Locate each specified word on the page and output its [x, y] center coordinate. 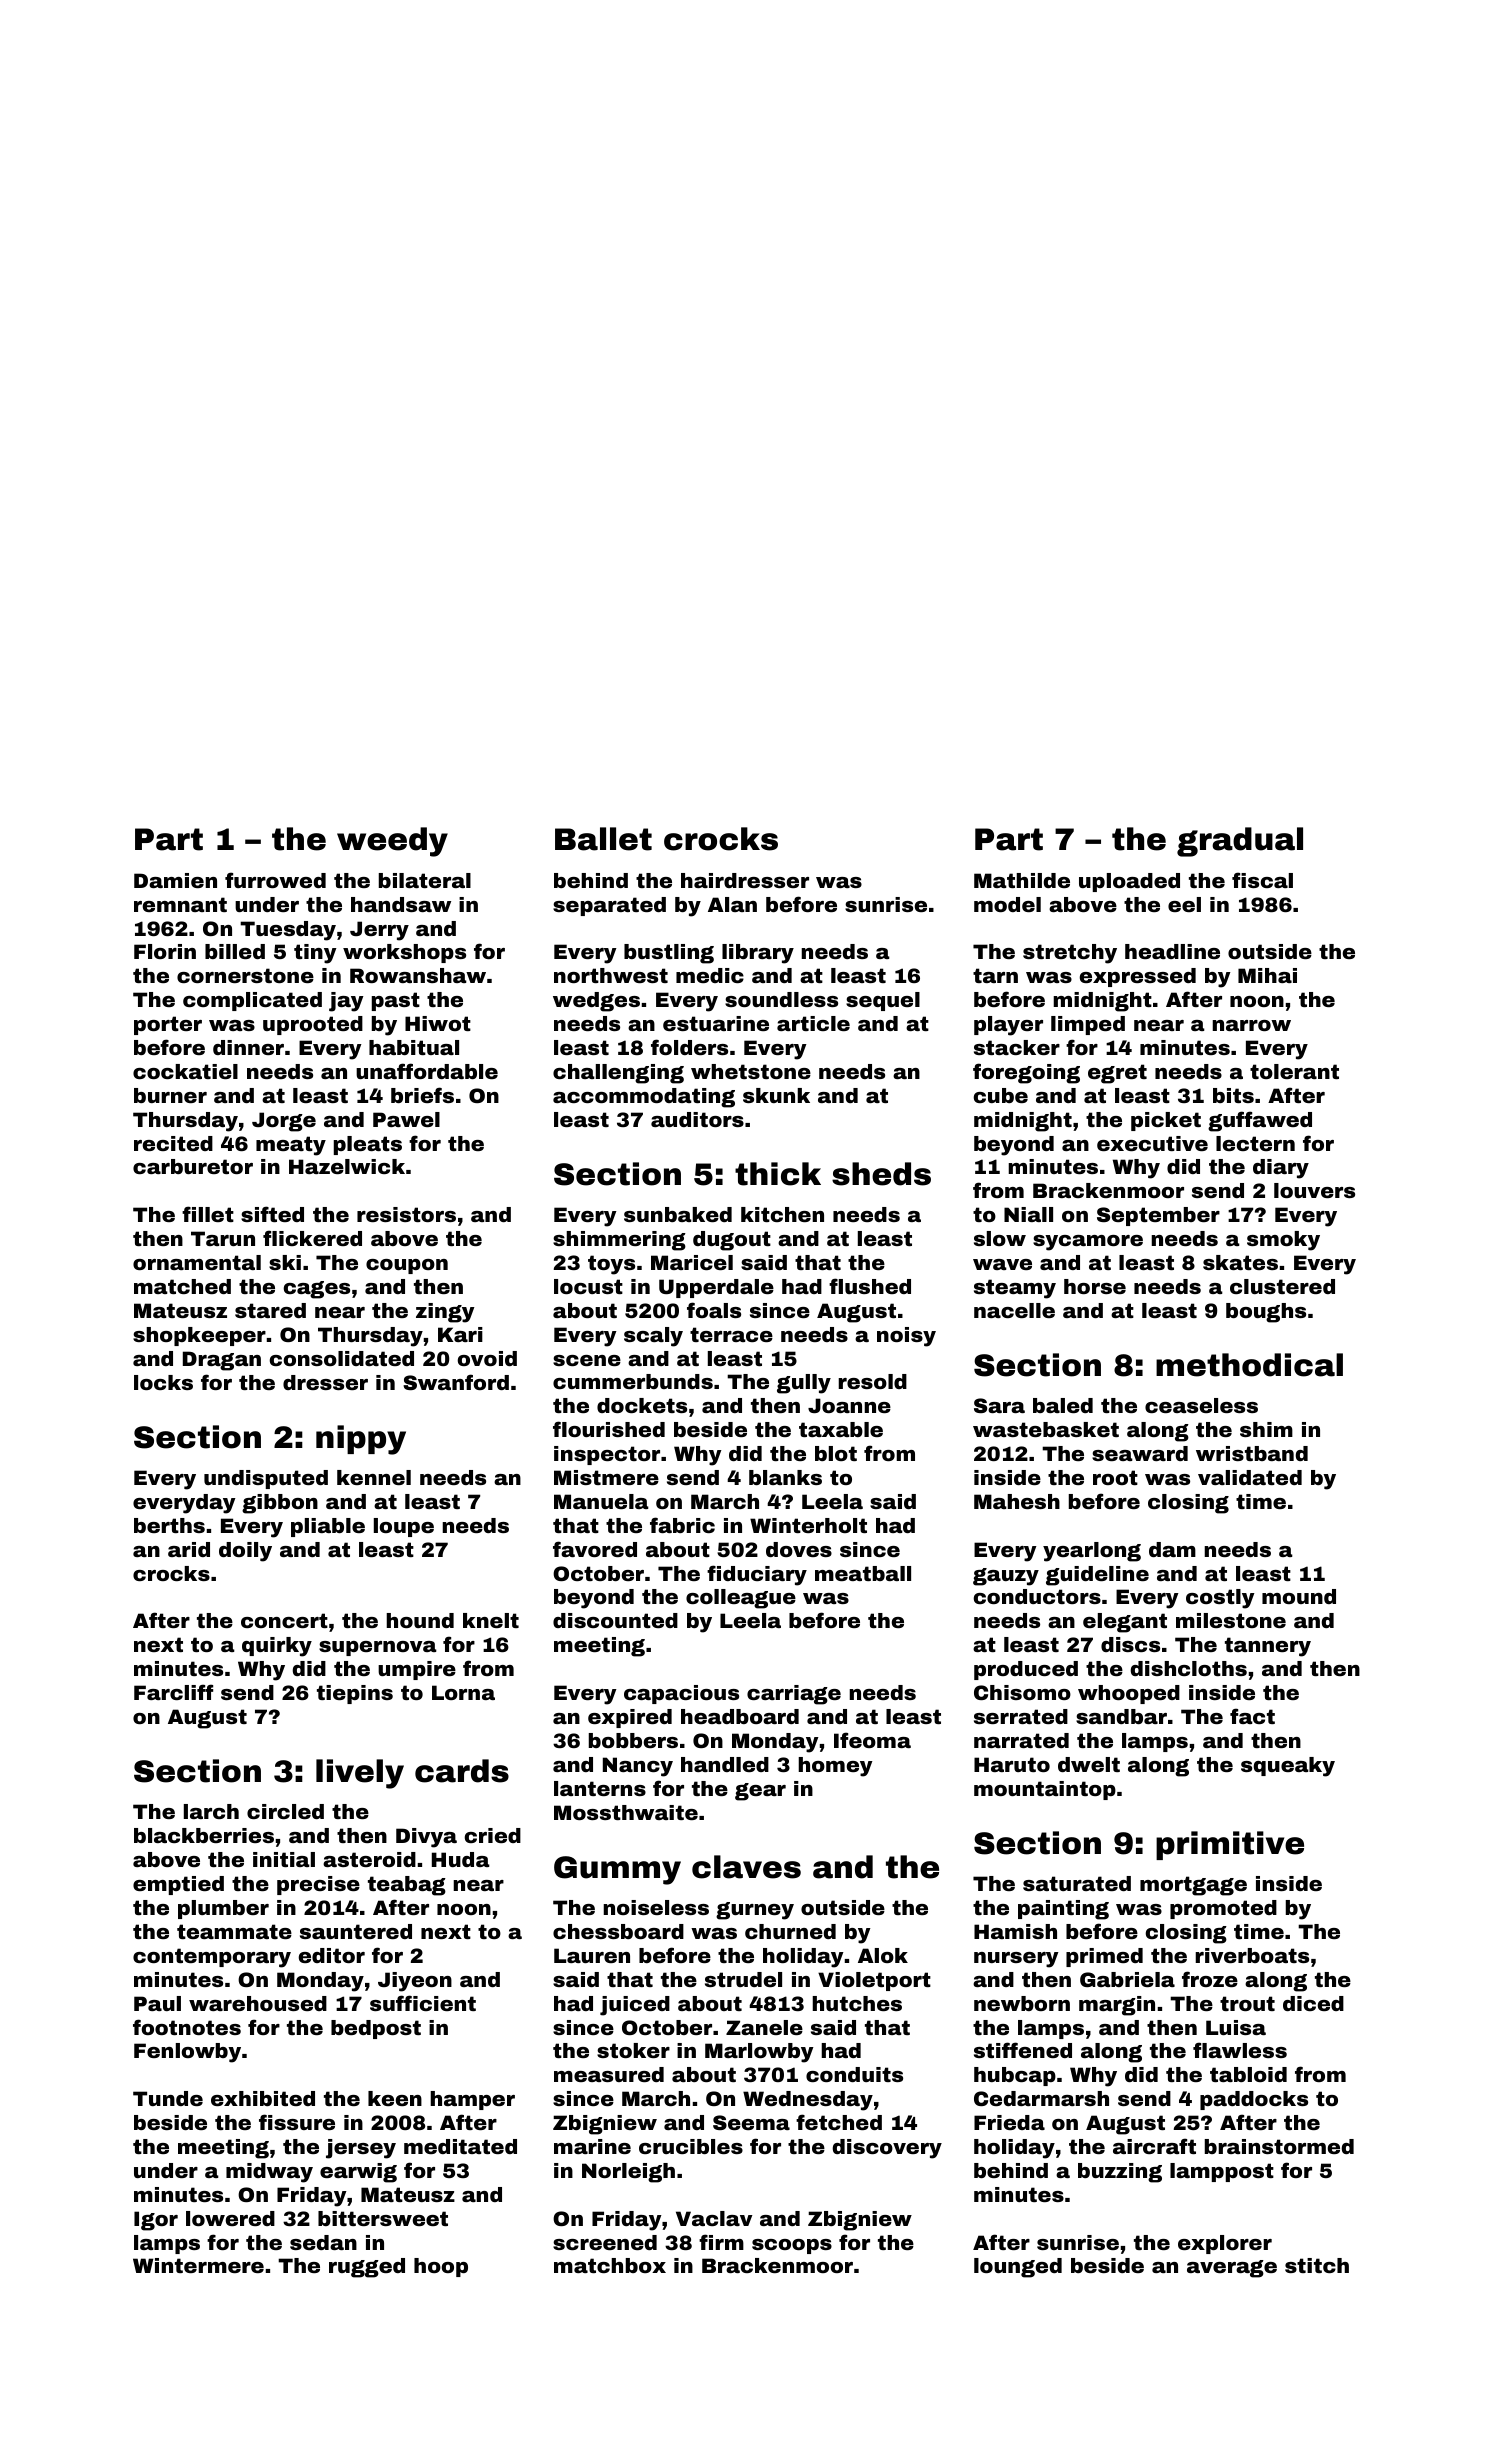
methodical [1249, 1365]
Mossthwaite [626, 1812]
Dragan [222, 1361]
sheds [881, 1174]
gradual [1240, 842]
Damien [175, 880]
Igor [156, 2221]
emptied [178, 1885]
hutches [857, 2003]
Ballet [603, 839]
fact [1252, 1716]
